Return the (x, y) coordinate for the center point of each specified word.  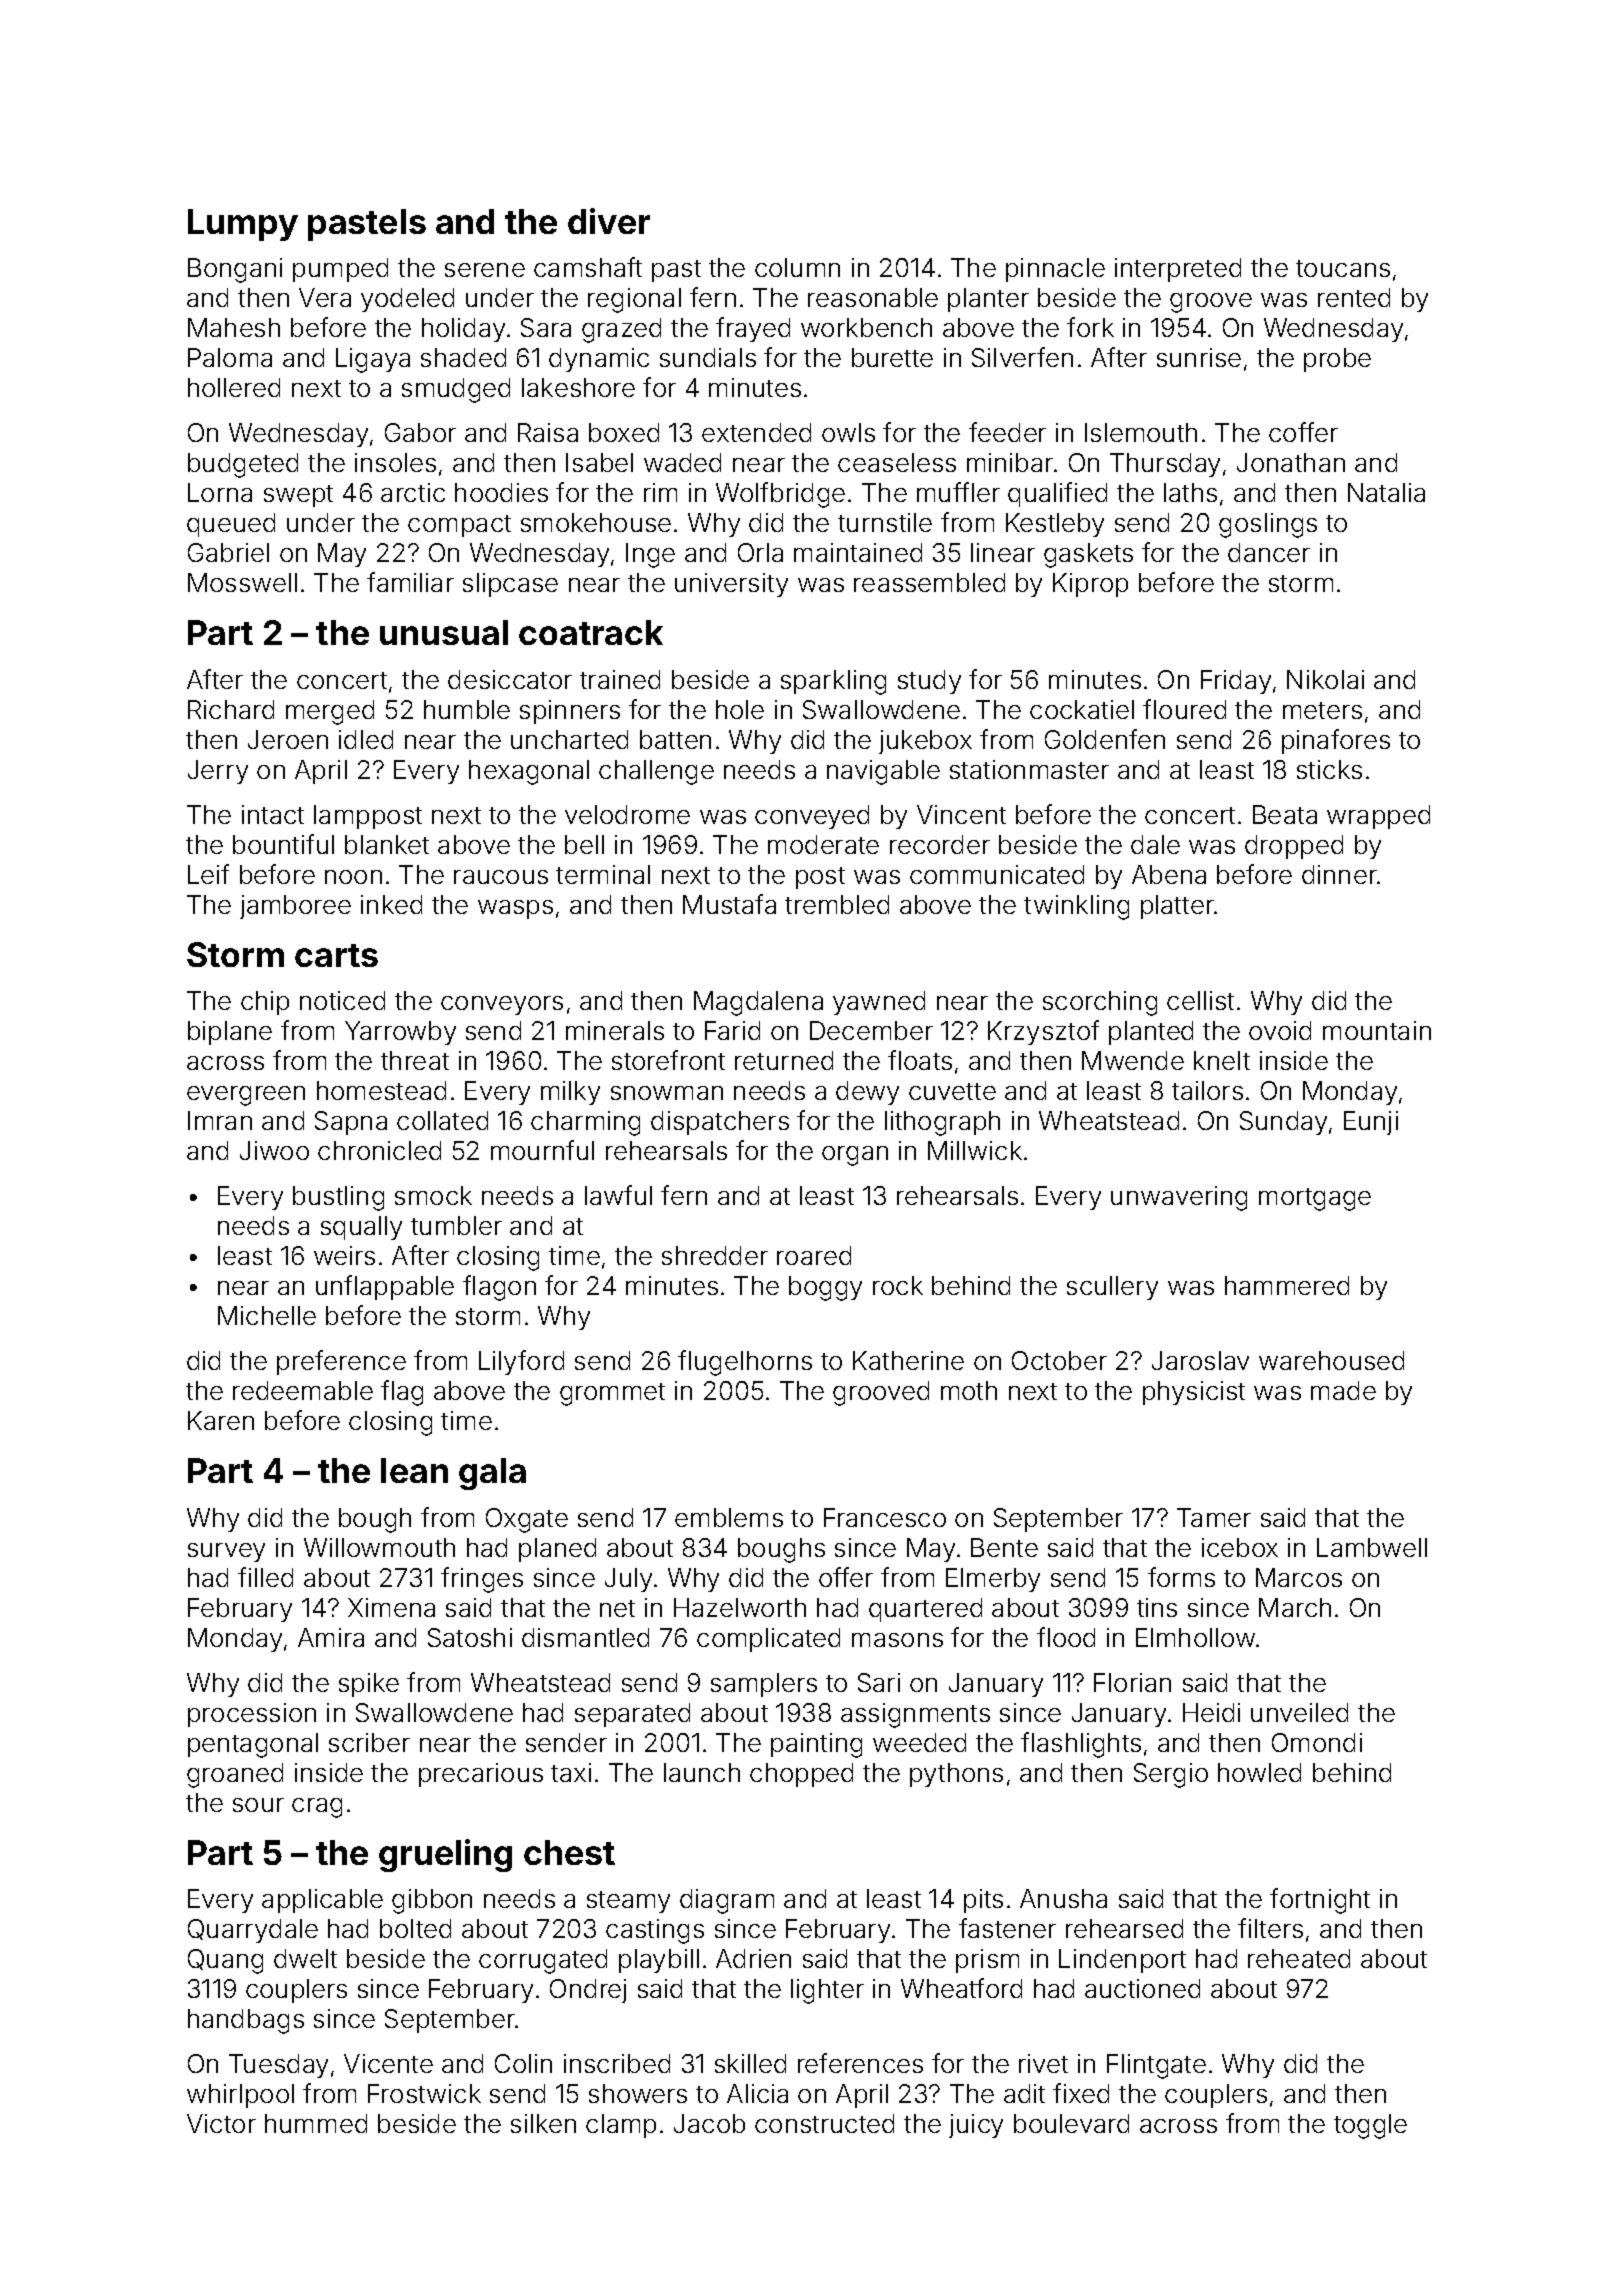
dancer (1269, 552)
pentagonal (253, 1745)
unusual (444, 632)
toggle (1370, 2126)
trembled (837, 904)
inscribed (617, 2063)
